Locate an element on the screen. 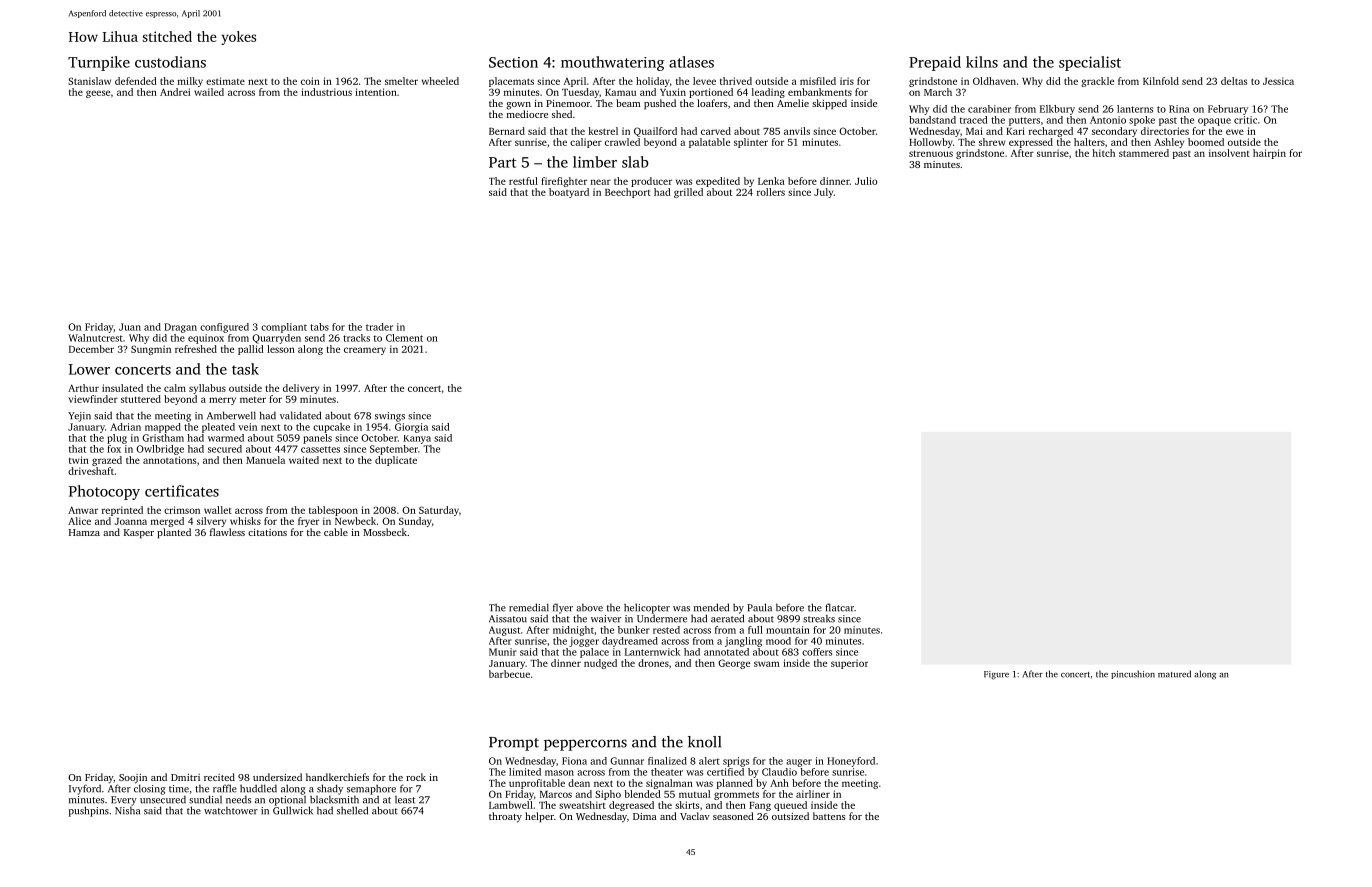 This screenshot has height=887, width=1372. stammered is located at coordinates (1144, 153).
